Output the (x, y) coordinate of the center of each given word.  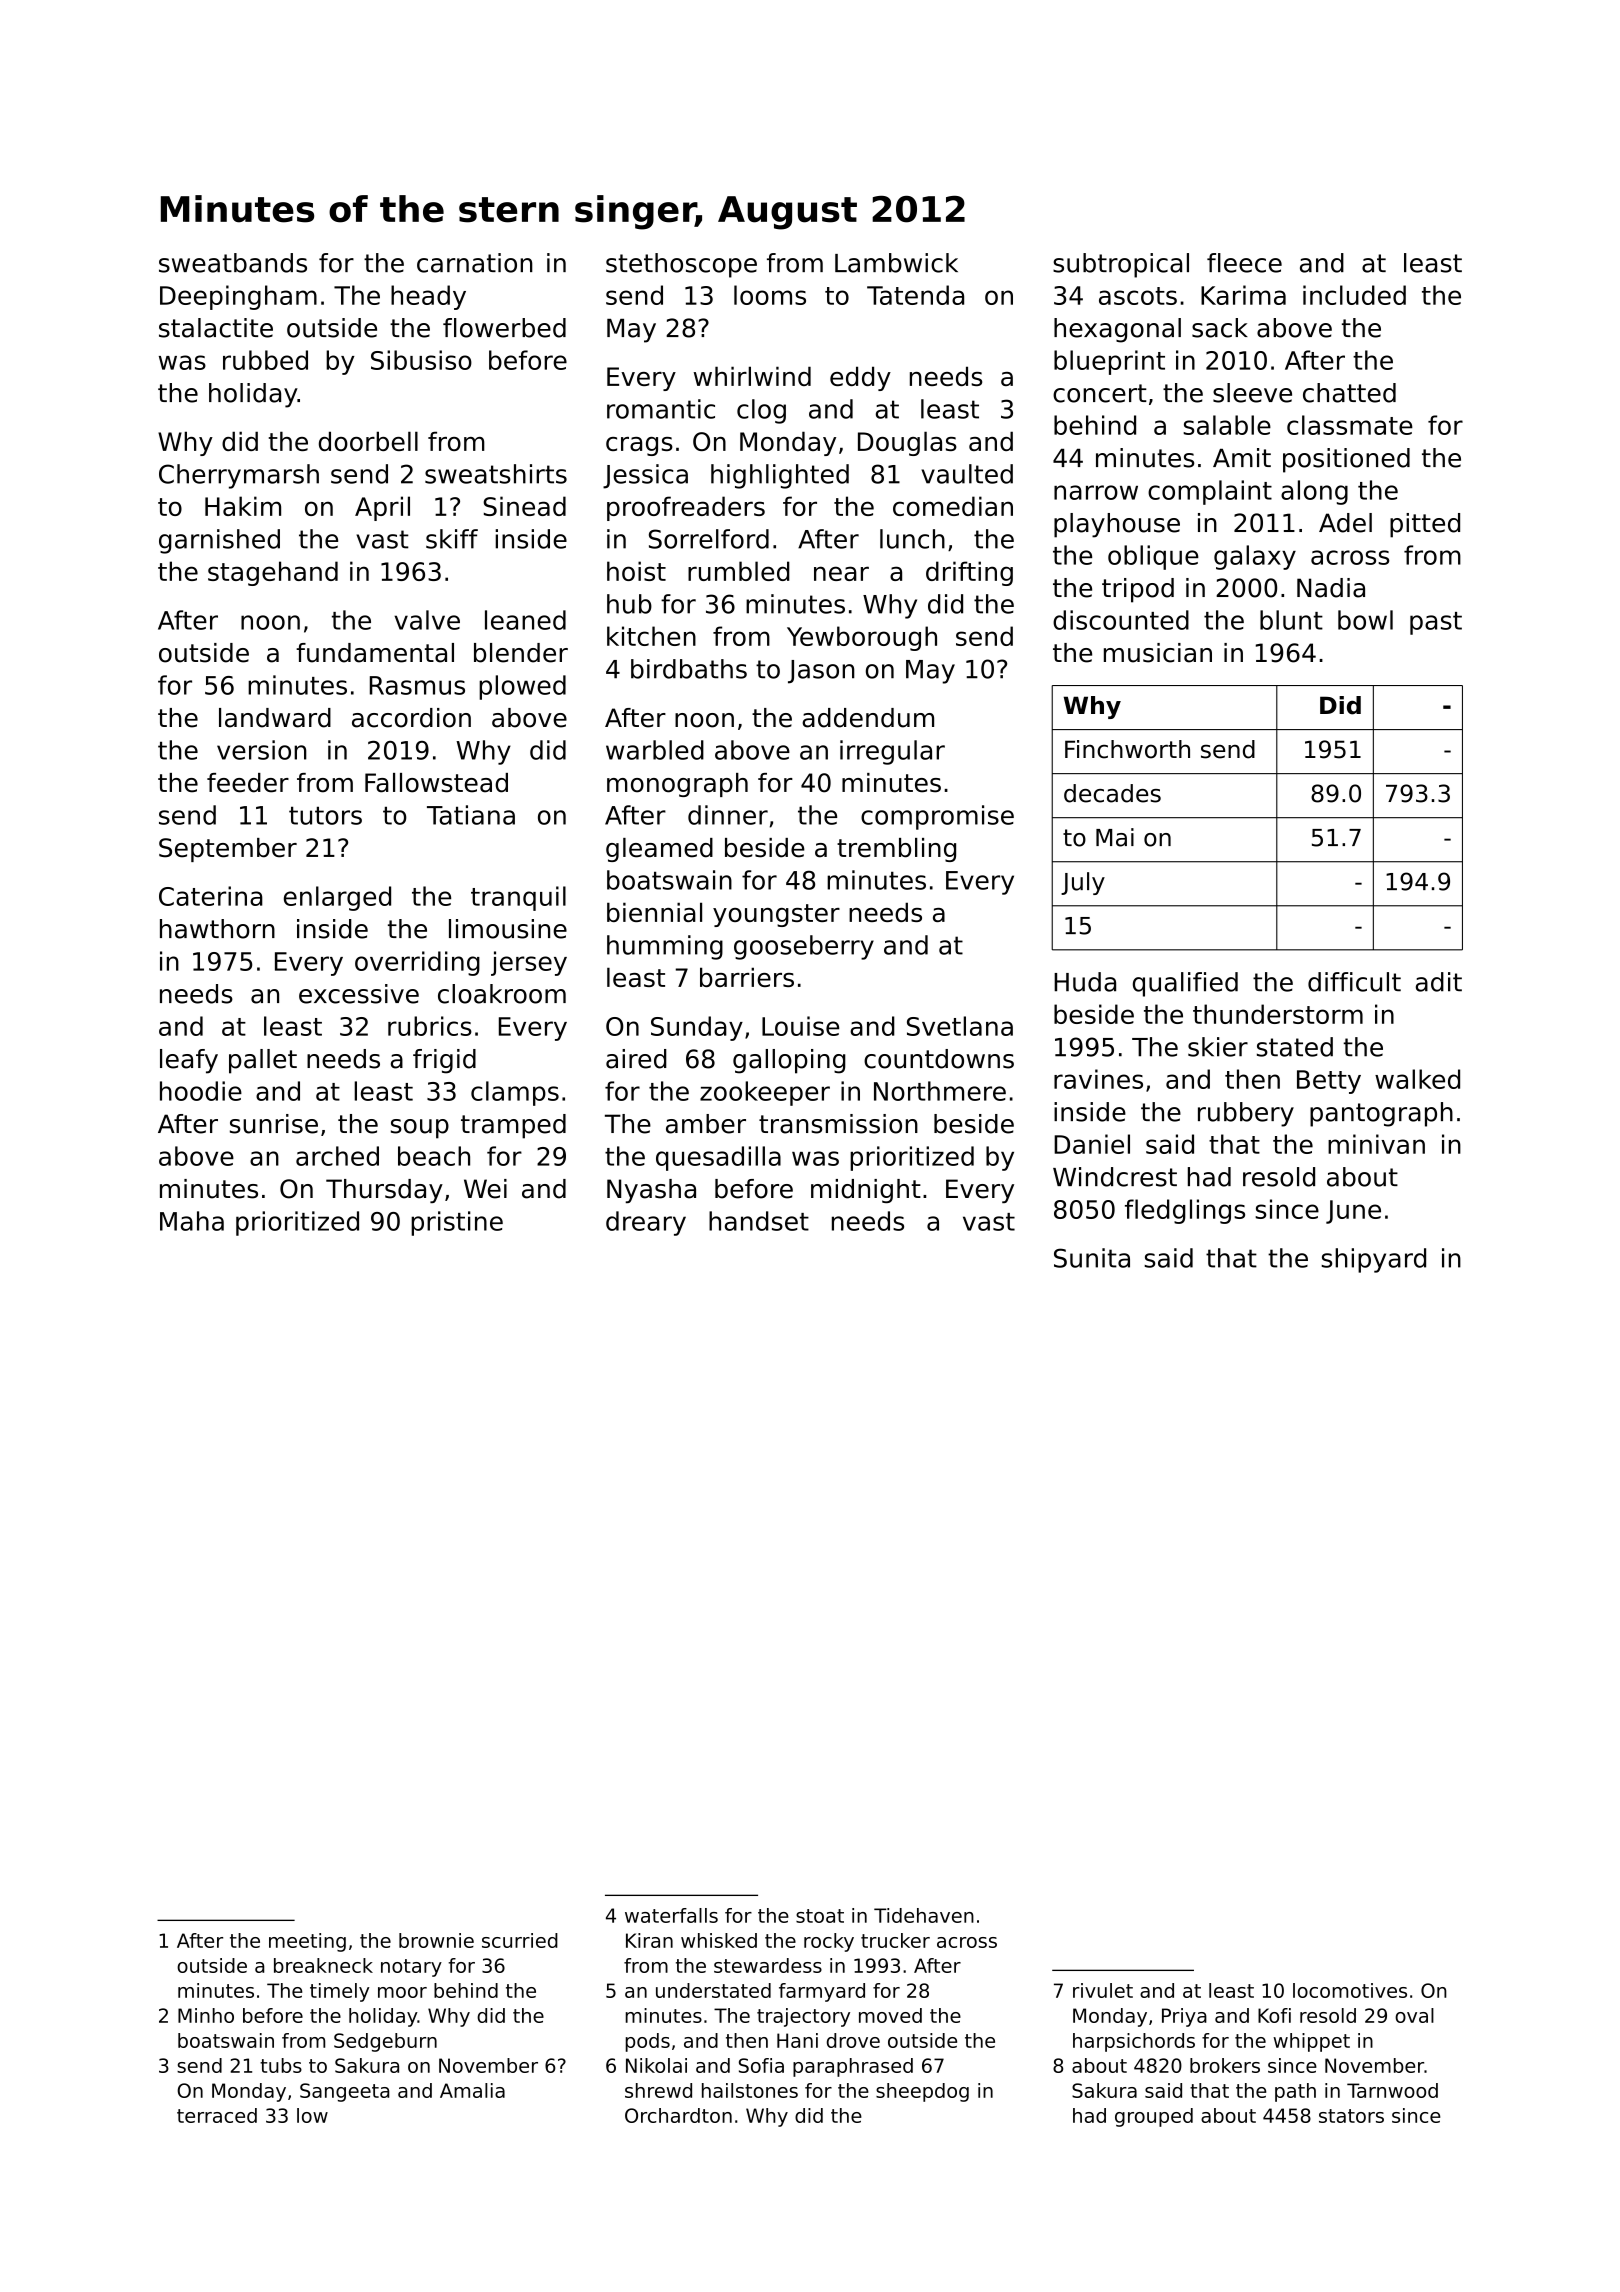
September (228, 850)
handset (759, 1221)
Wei (485, 1189)
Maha (192, 1221)
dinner (728, 815)
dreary (646, 1223)
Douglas (907, 443)
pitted (1425, 525)
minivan (1376, 1144)
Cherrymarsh (239, 476)
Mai (1115, 837)
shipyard (1373, 1260)
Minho (206, 2015)
